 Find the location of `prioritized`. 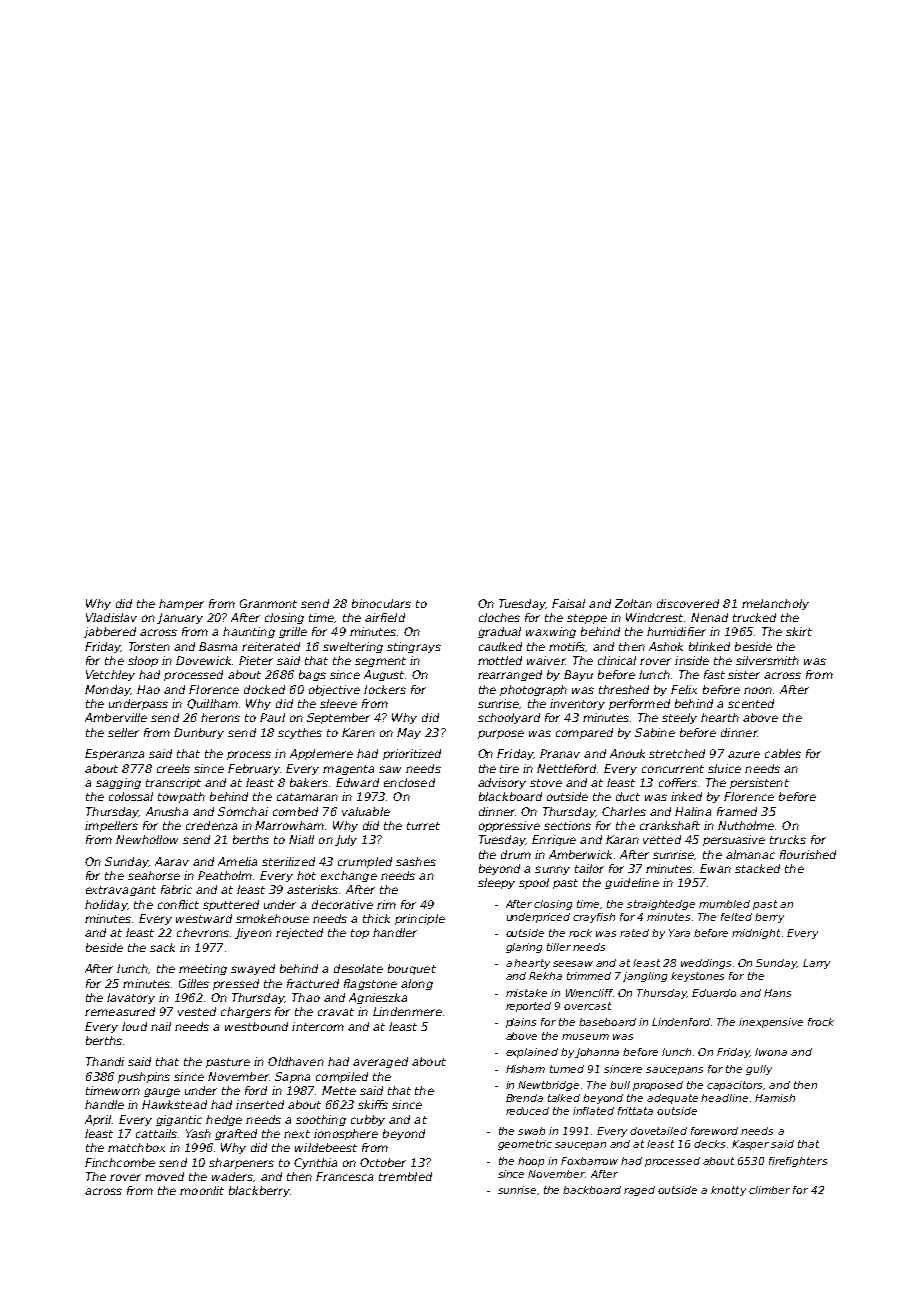

prioritized is located at coordinates (412, 754).
